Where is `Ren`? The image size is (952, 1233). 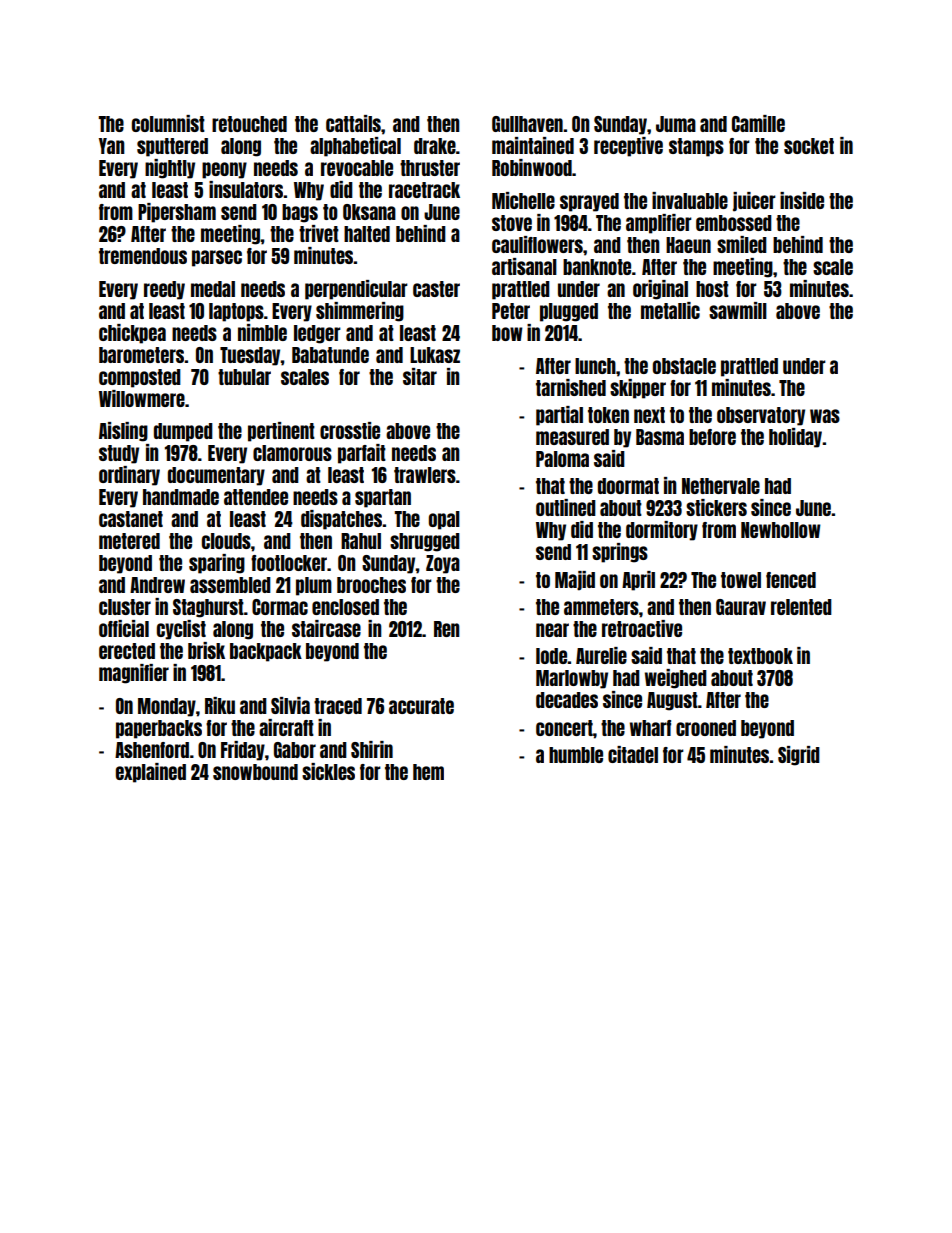
Ren is located at coordinates (447, 629).
